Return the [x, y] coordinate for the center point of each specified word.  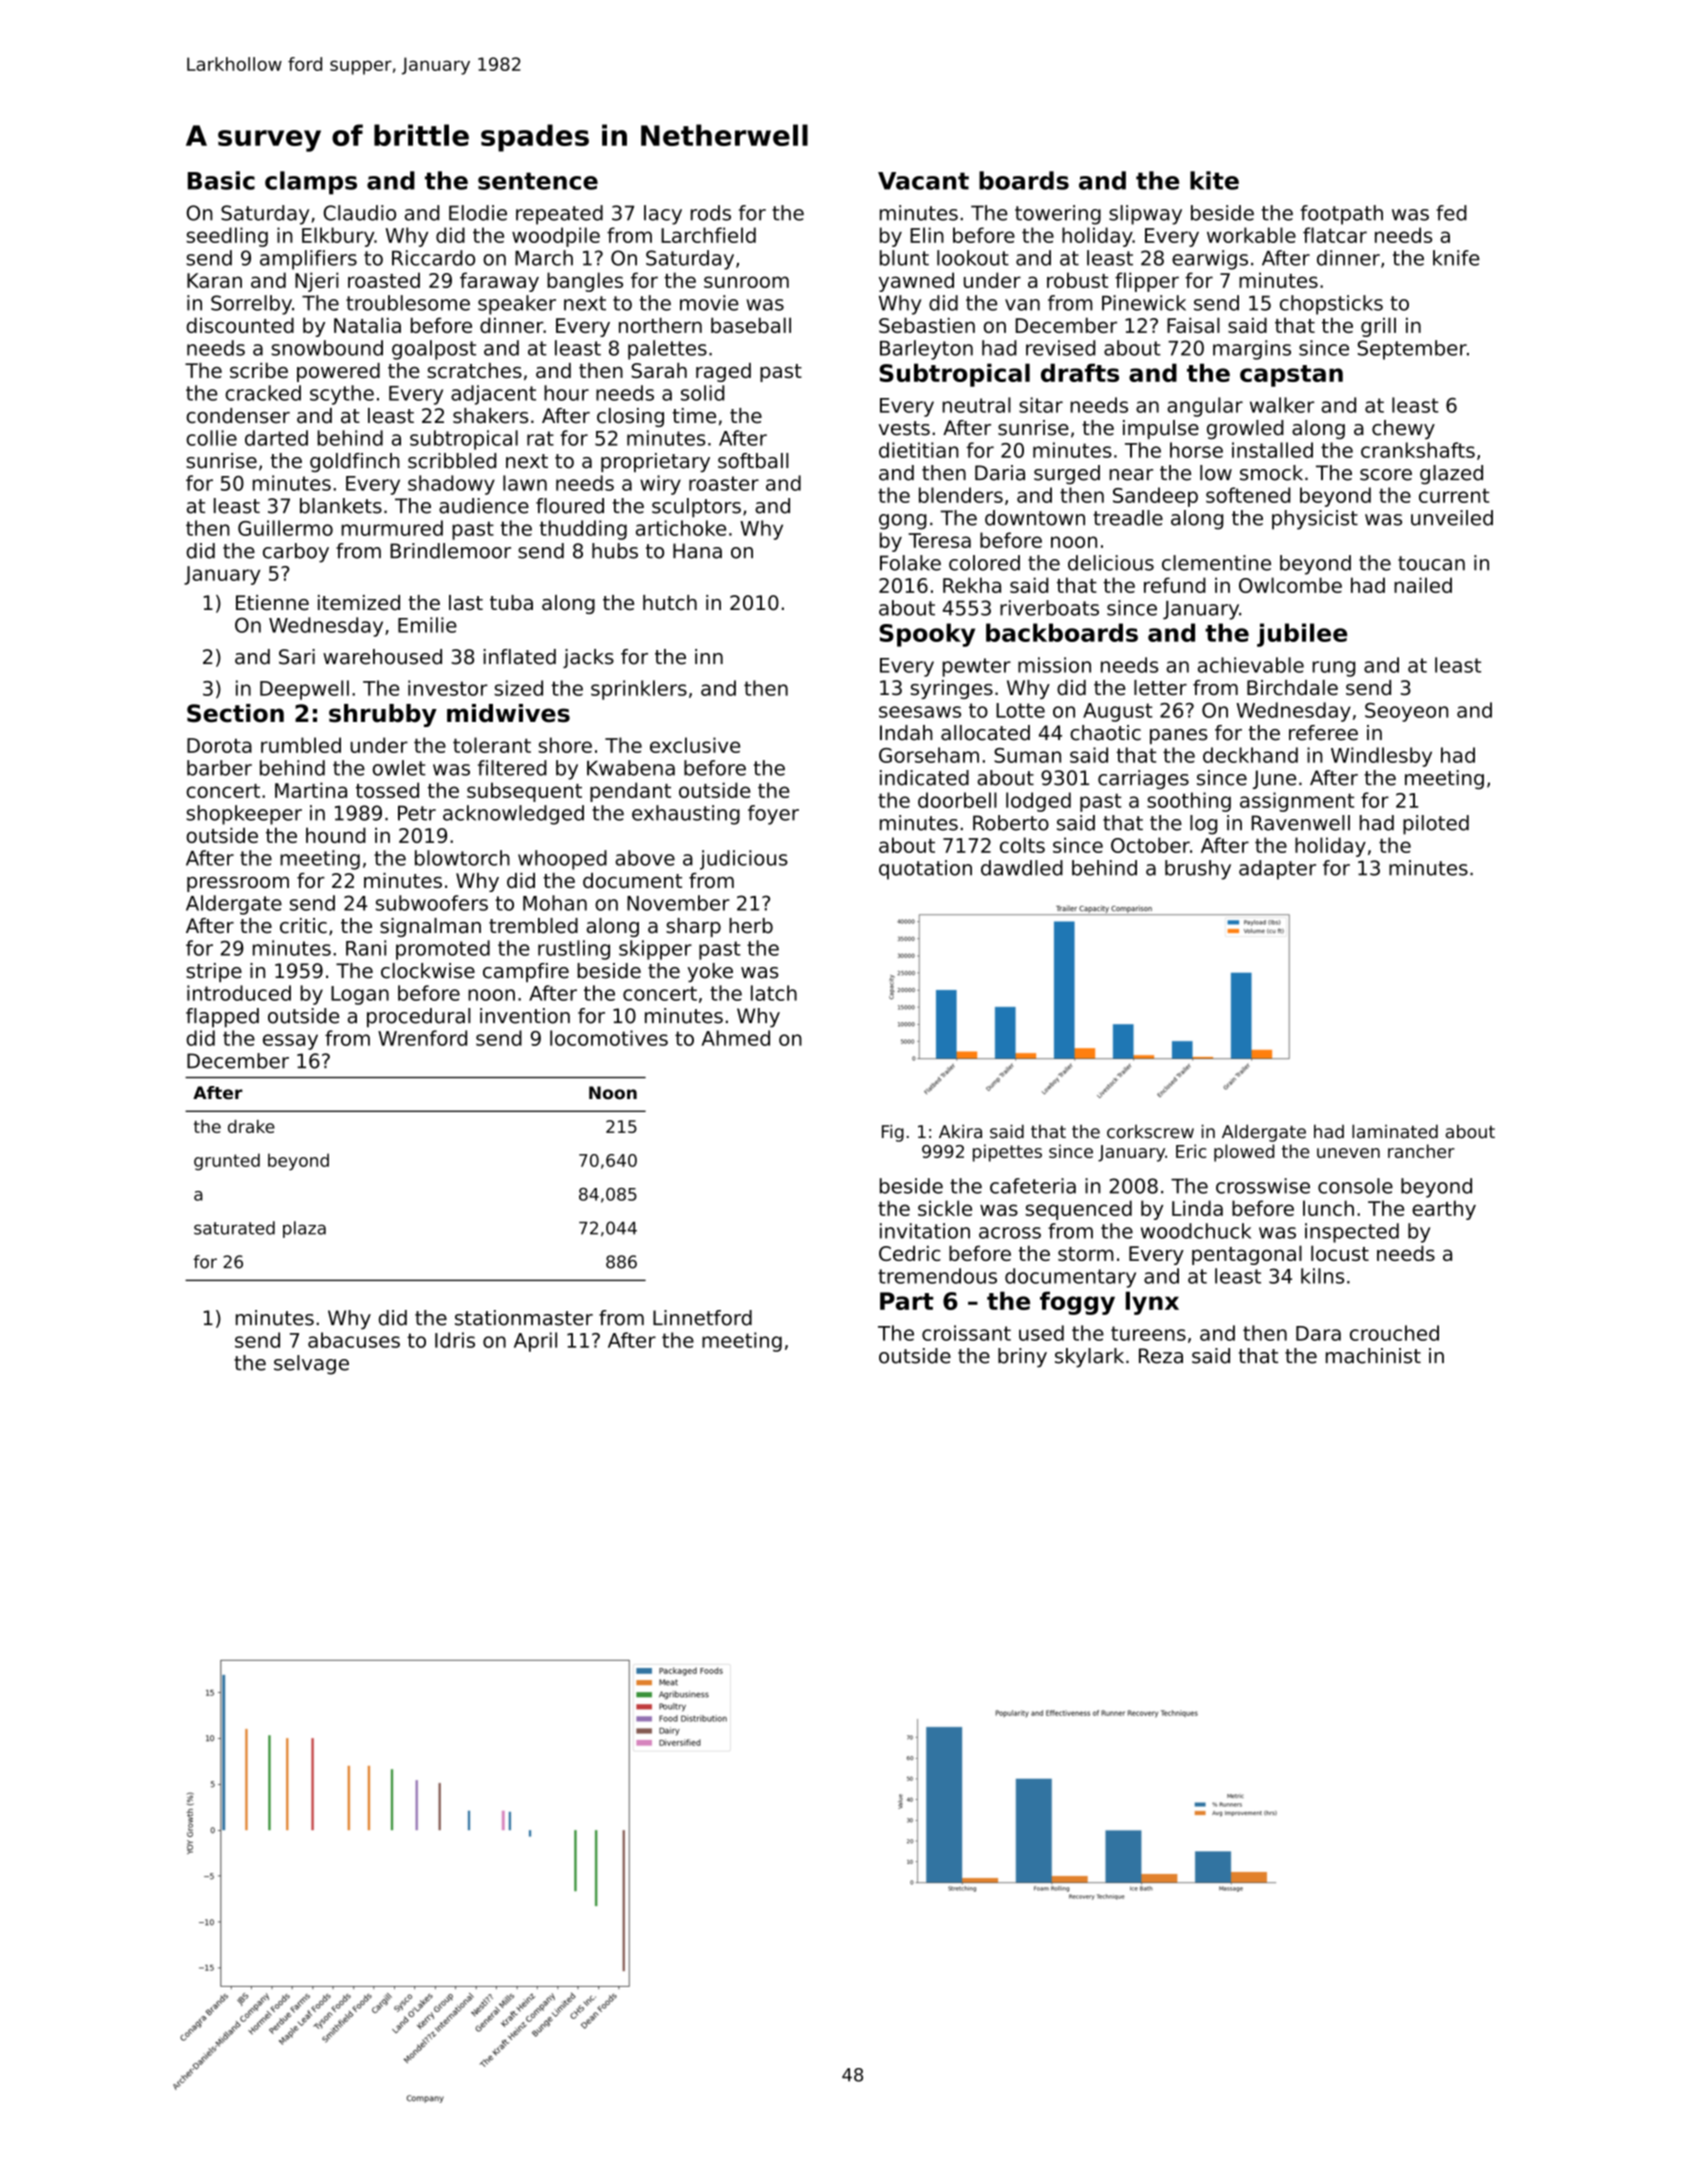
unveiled [1452, 518]
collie [211, 438]
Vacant [923, 181]
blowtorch [462, 858]
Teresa [939, 540]
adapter [1277, 870]
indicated [924, 778]
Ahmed [735, 1038]
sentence [538, 181]
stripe [214, 972]
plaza [304, 1229]
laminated [1395, 1131]
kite [1214, 180]
